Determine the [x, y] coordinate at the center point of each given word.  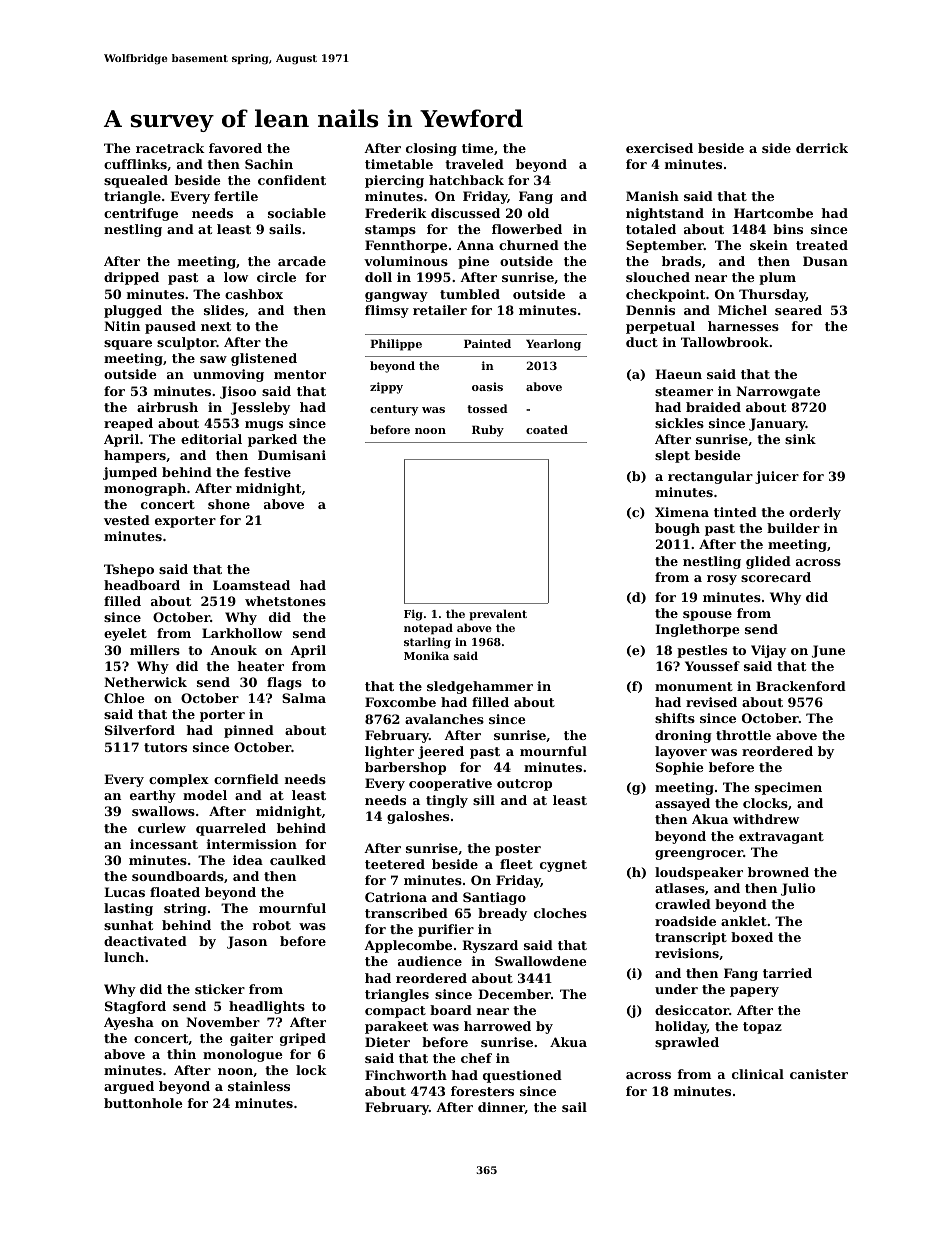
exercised [659, 148]
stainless [259, 1086]
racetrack [170, 148]
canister [819, 1074]
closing [431, 149]
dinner [501, 1108]
